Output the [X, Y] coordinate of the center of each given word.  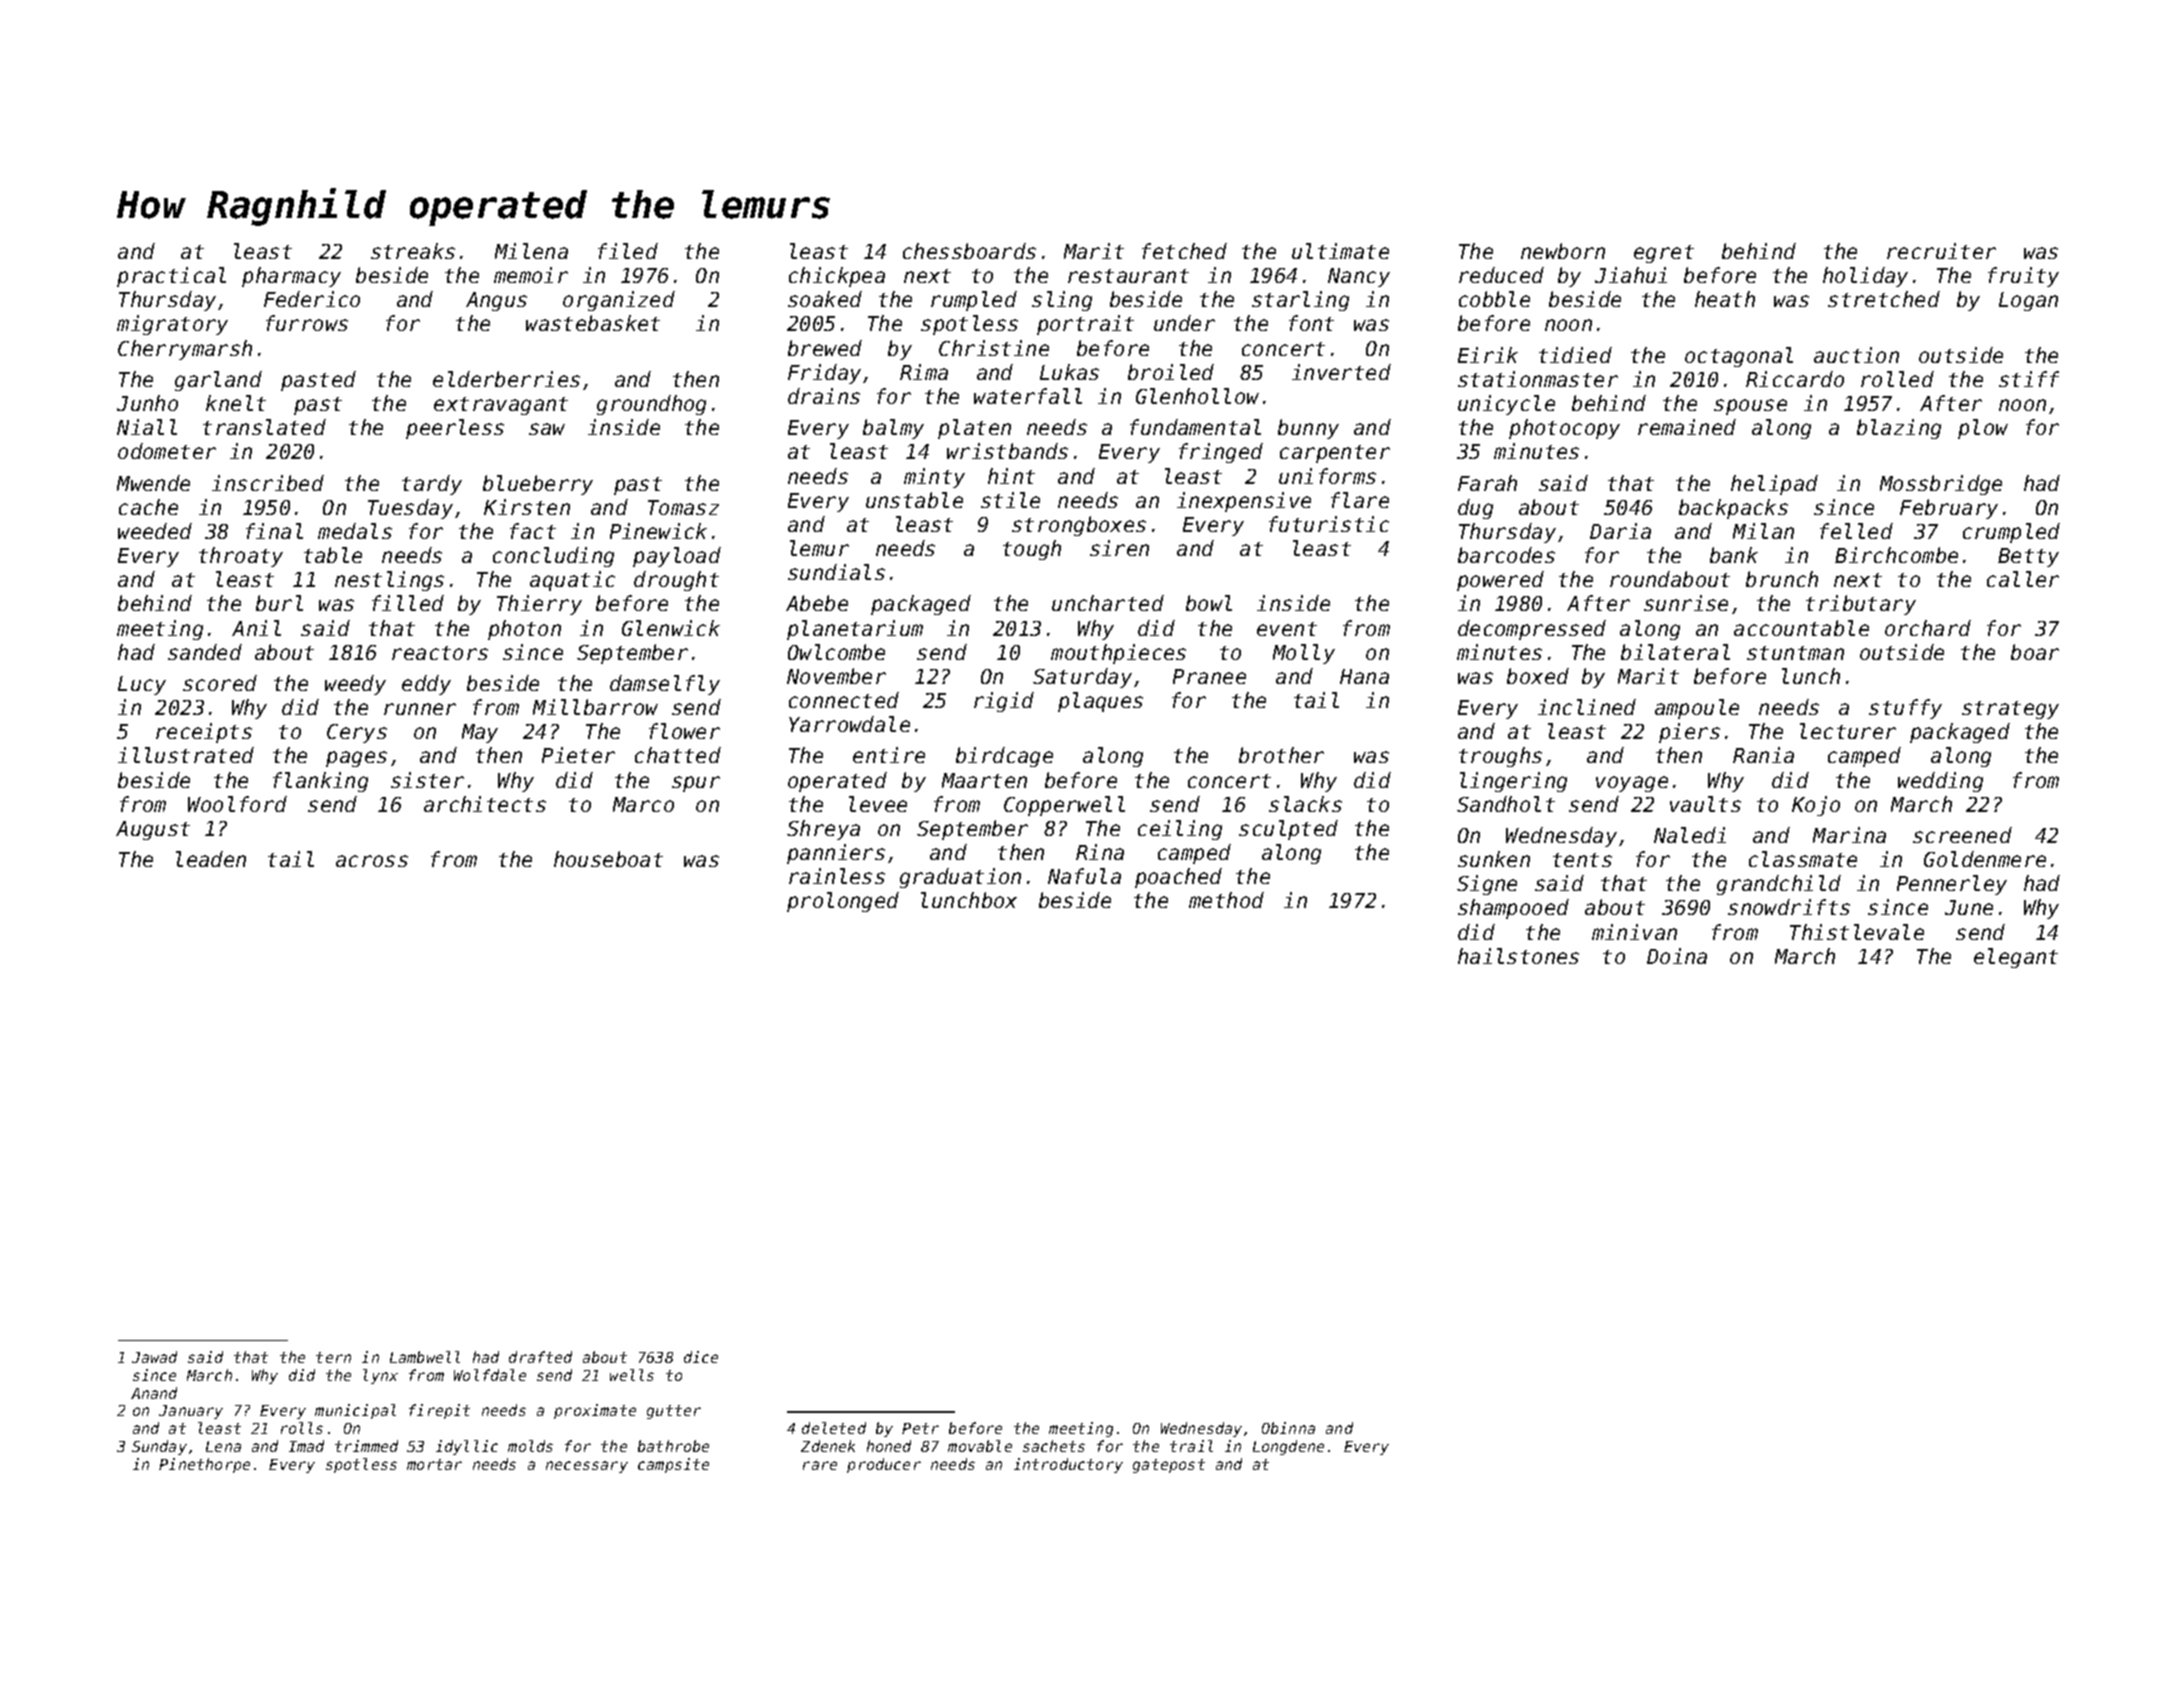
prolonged [843, 902]
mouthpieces [1118, 654]
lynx [380, 1376]
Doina [1677, 956]
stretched [1884, 299]
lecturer [1848, 731]
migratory [172, 325]
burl [279, 603]
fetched [1184, 251]
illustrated [186, 755]
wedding [1940, 782]
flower [684, 731]
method [1226, 900]
